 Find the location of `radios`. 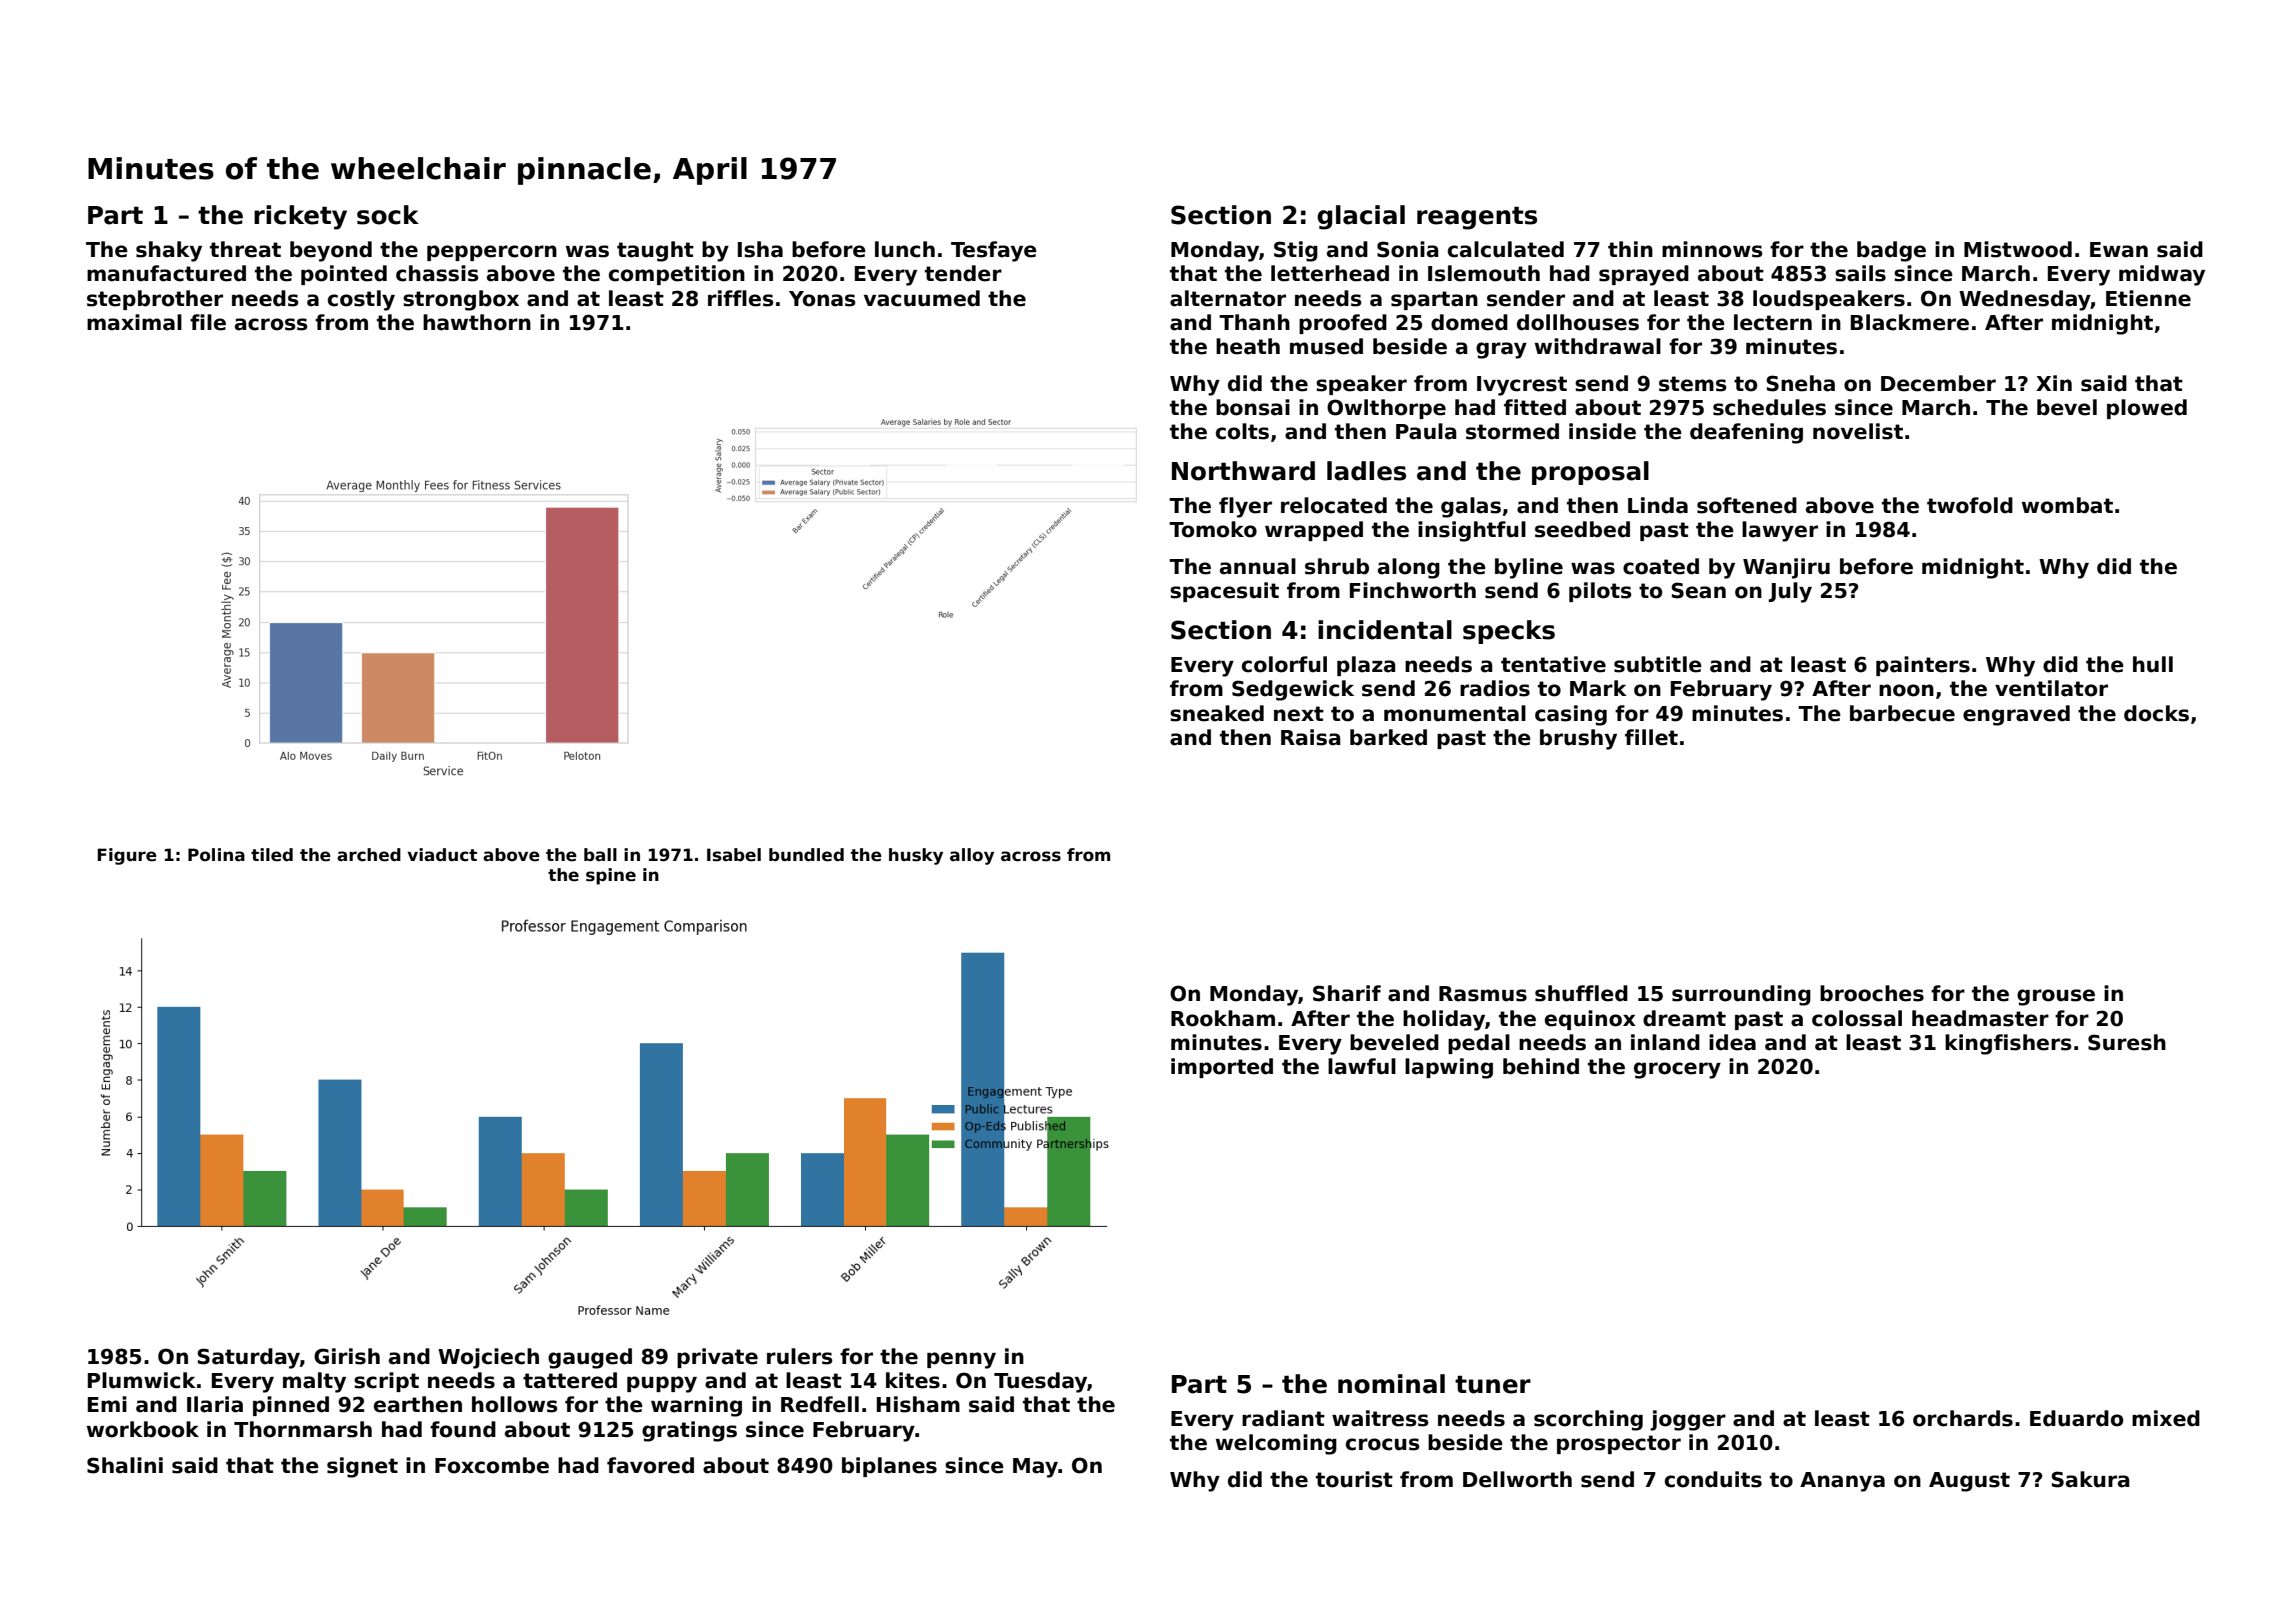

radios is located at coordinates (1495, 688).
